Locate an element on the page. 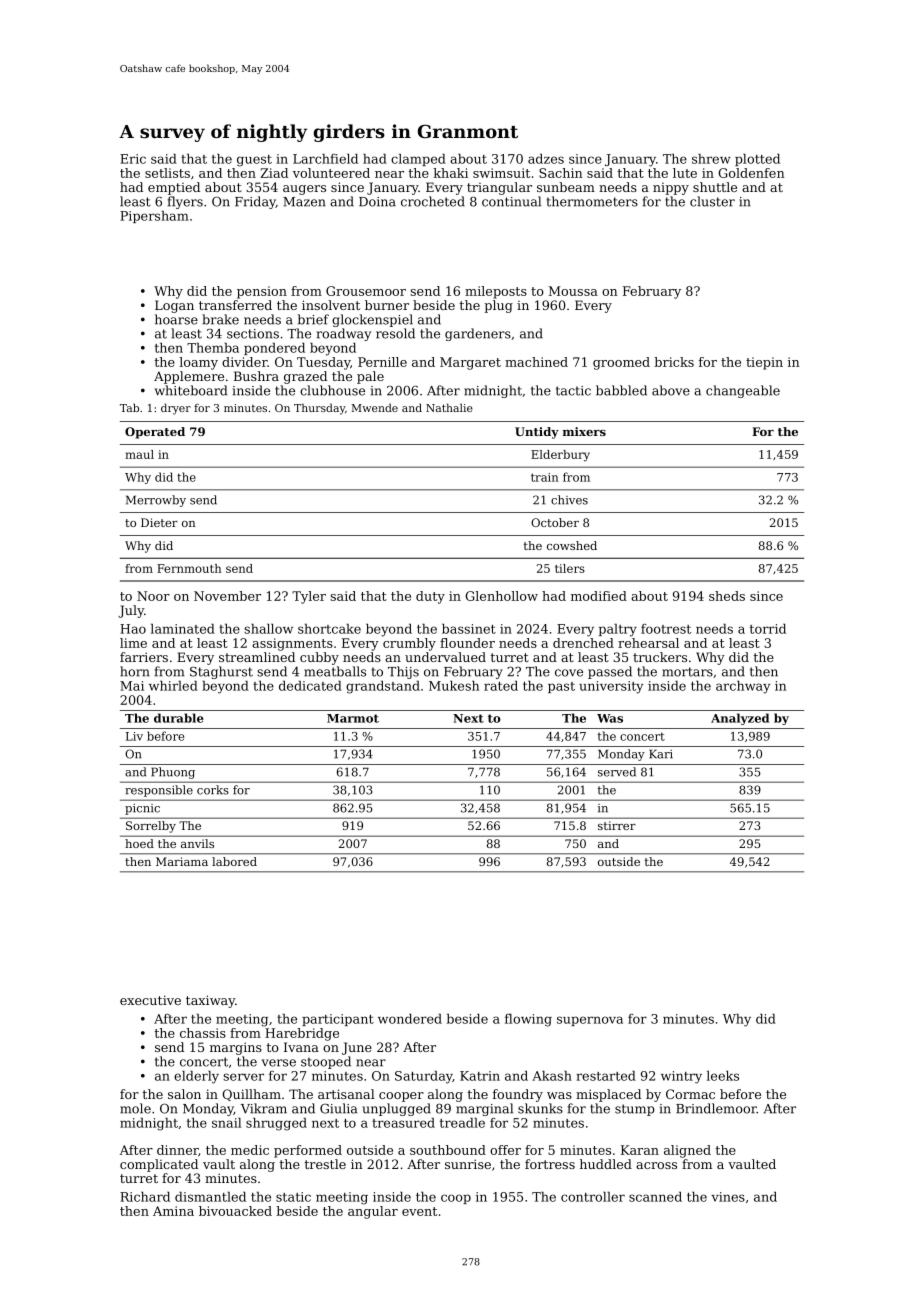  bivouacked is located at coordinates (235, 1211).
